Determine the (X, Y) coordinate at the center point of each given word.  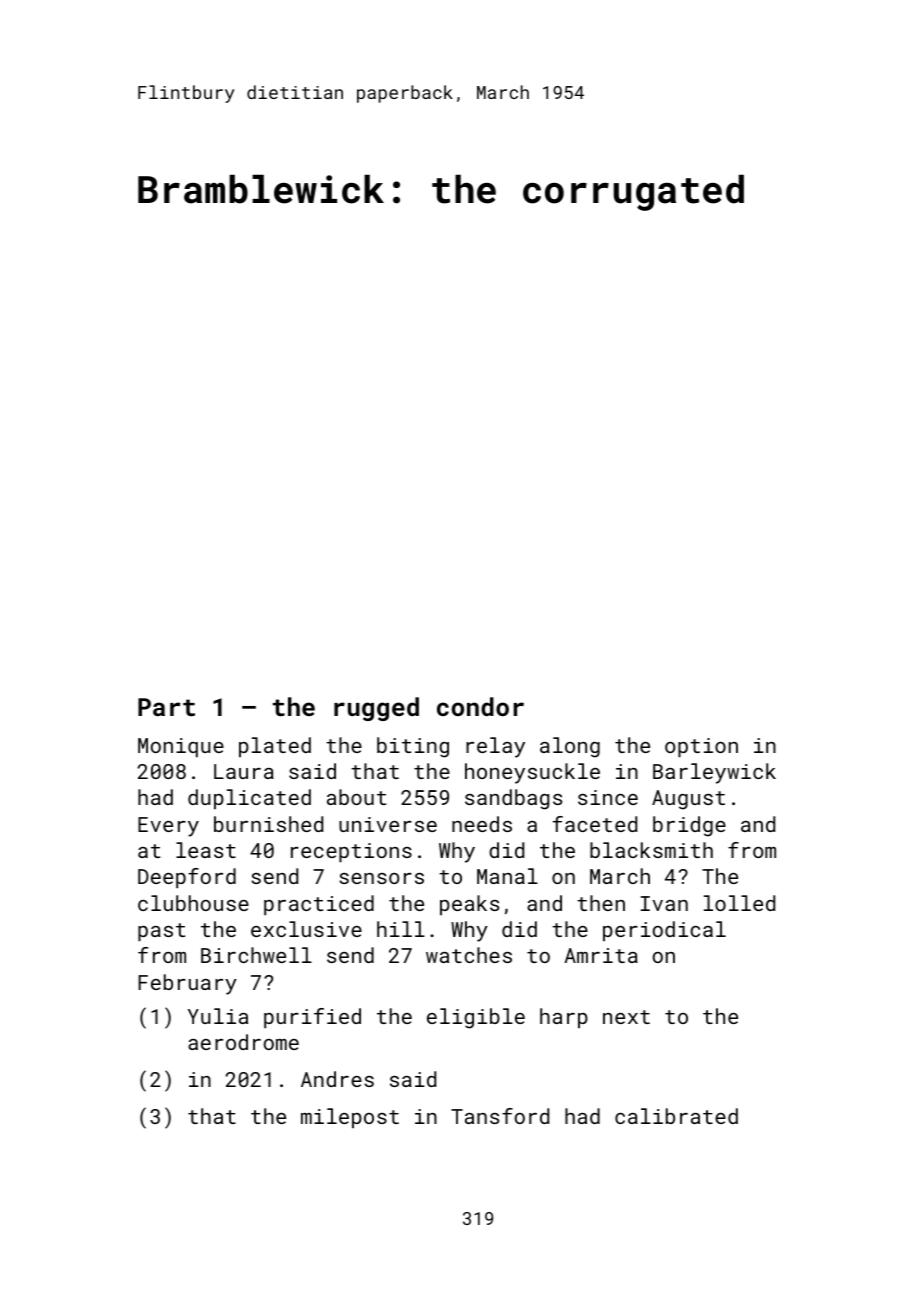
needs (482, 824)
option (701, 747)
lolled (739, 903)
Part (166, 707)
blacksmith (651, 850)
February (187, 984)
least (206, 850)
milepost (350, 1118)
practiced (319, 905)
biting (413, 747)
